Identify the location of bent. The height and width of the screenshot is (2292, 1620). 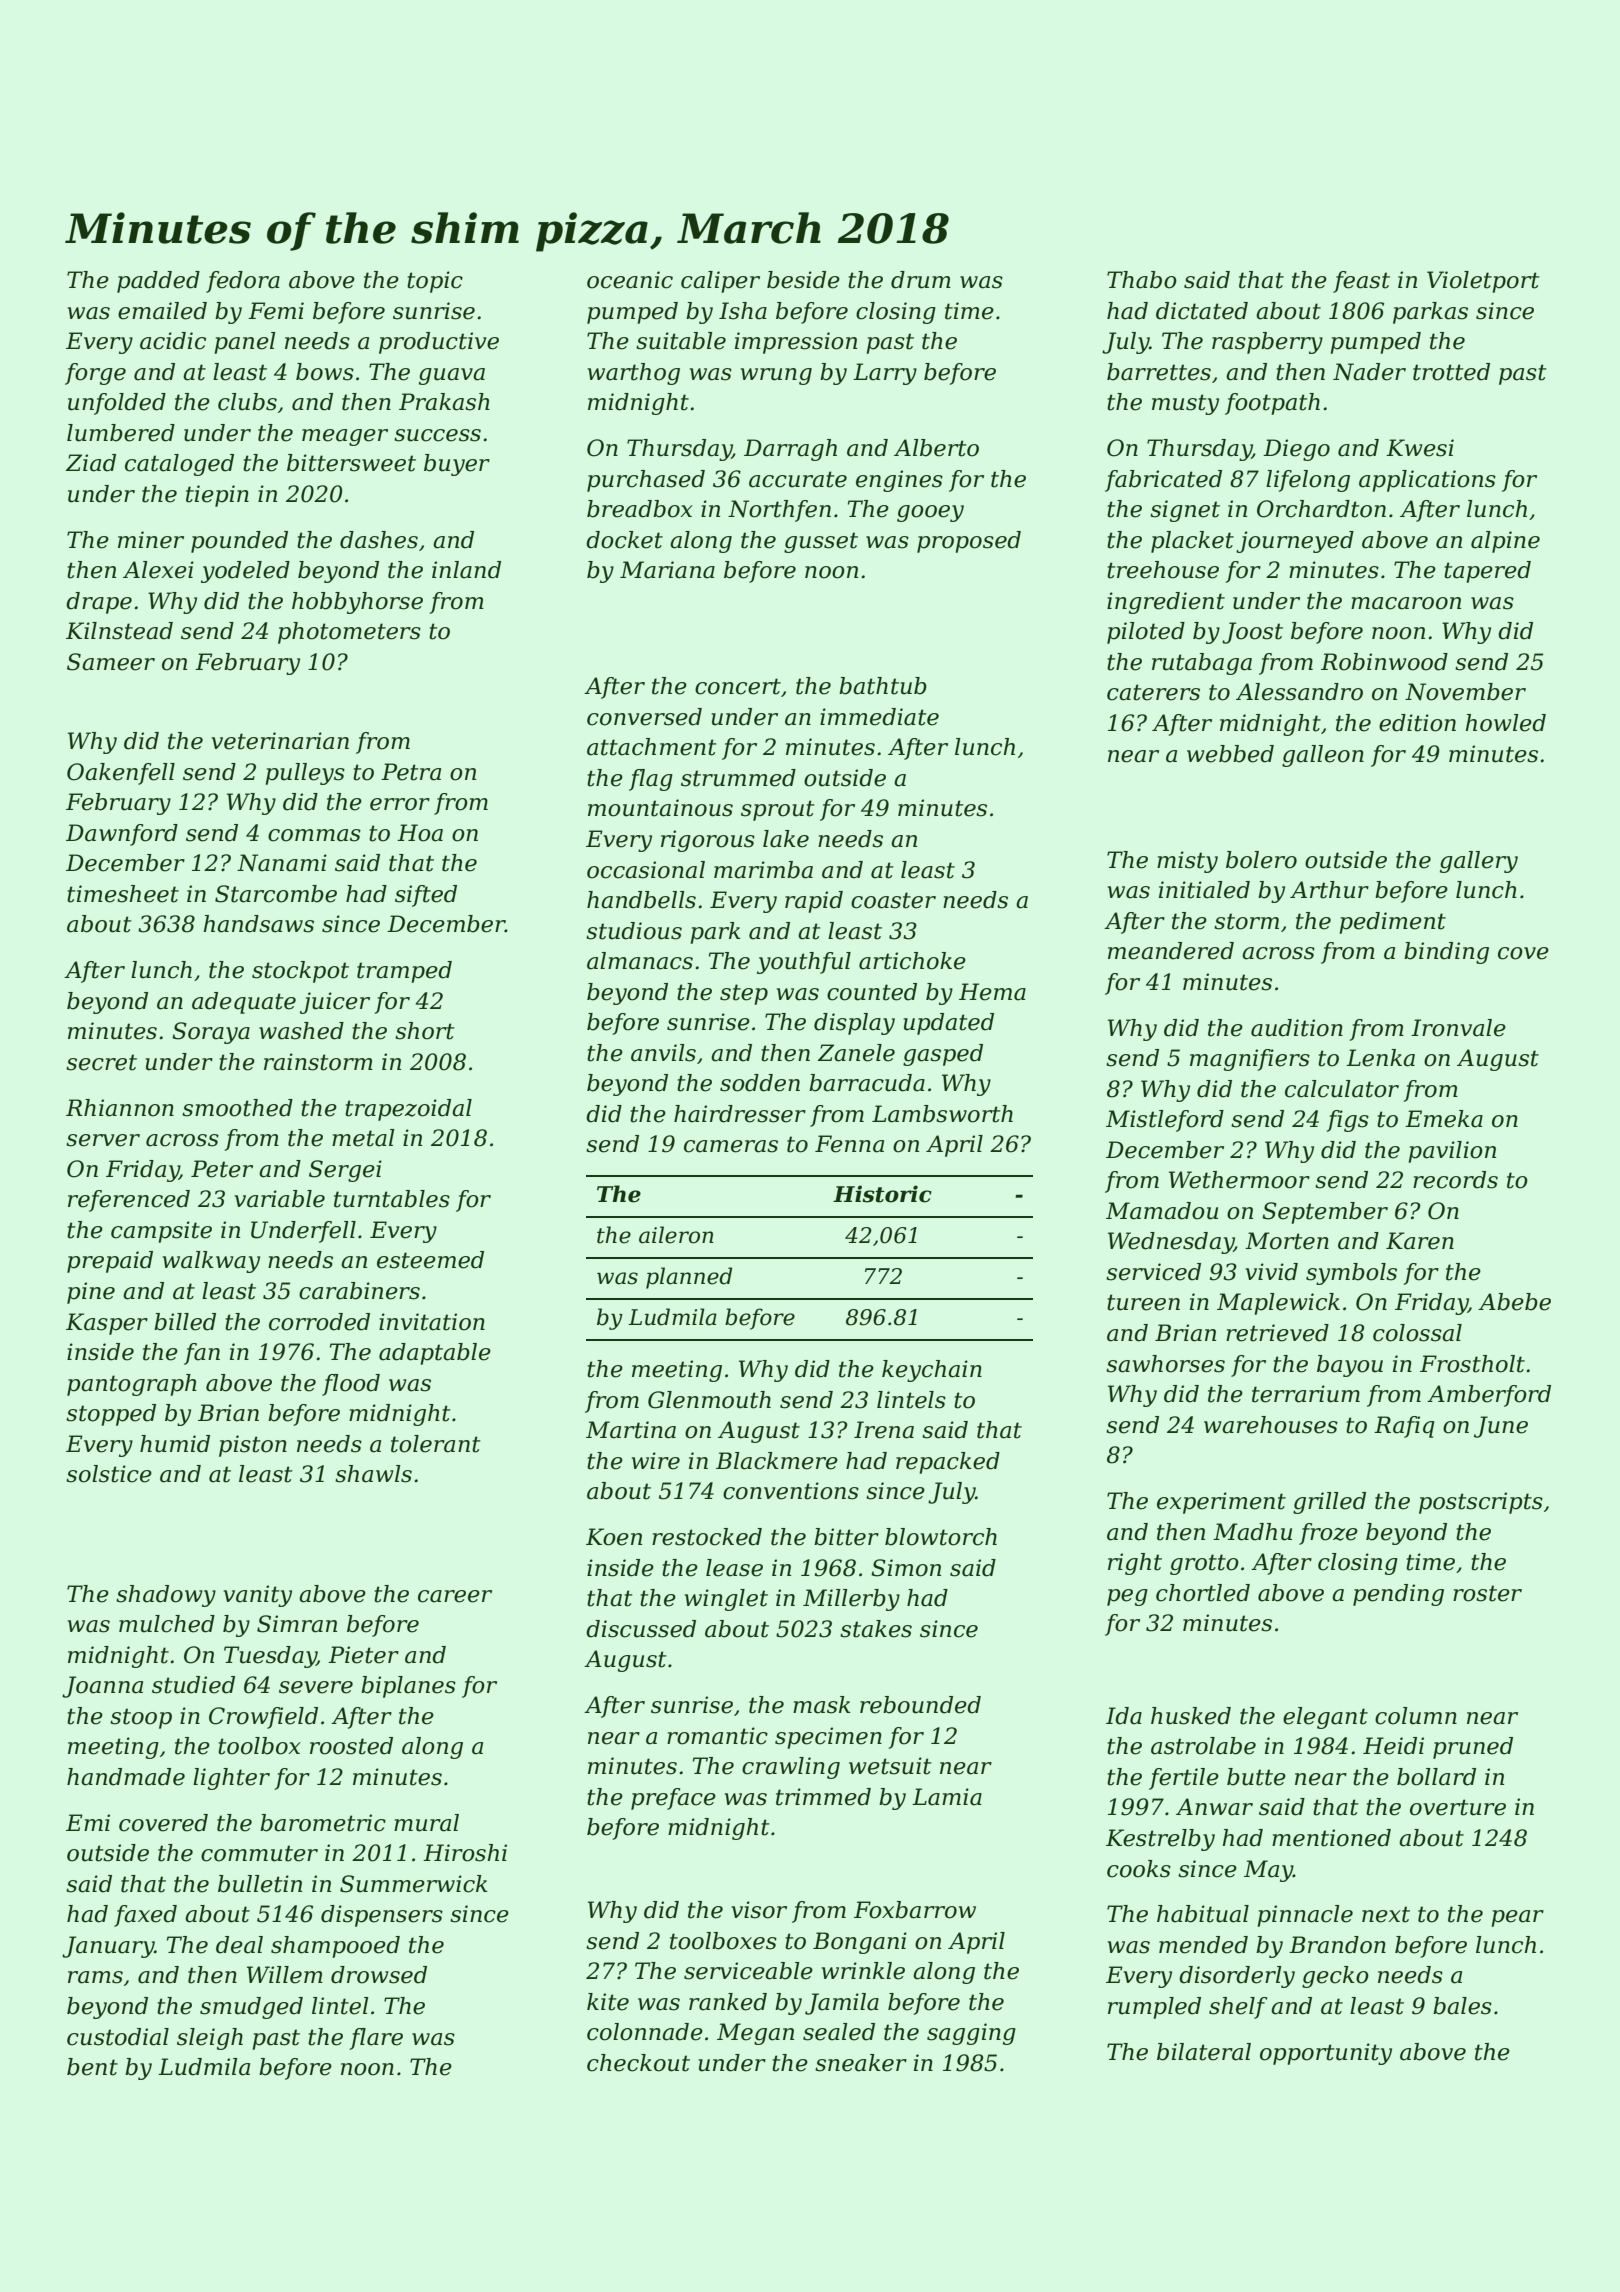
(92, 2067).
